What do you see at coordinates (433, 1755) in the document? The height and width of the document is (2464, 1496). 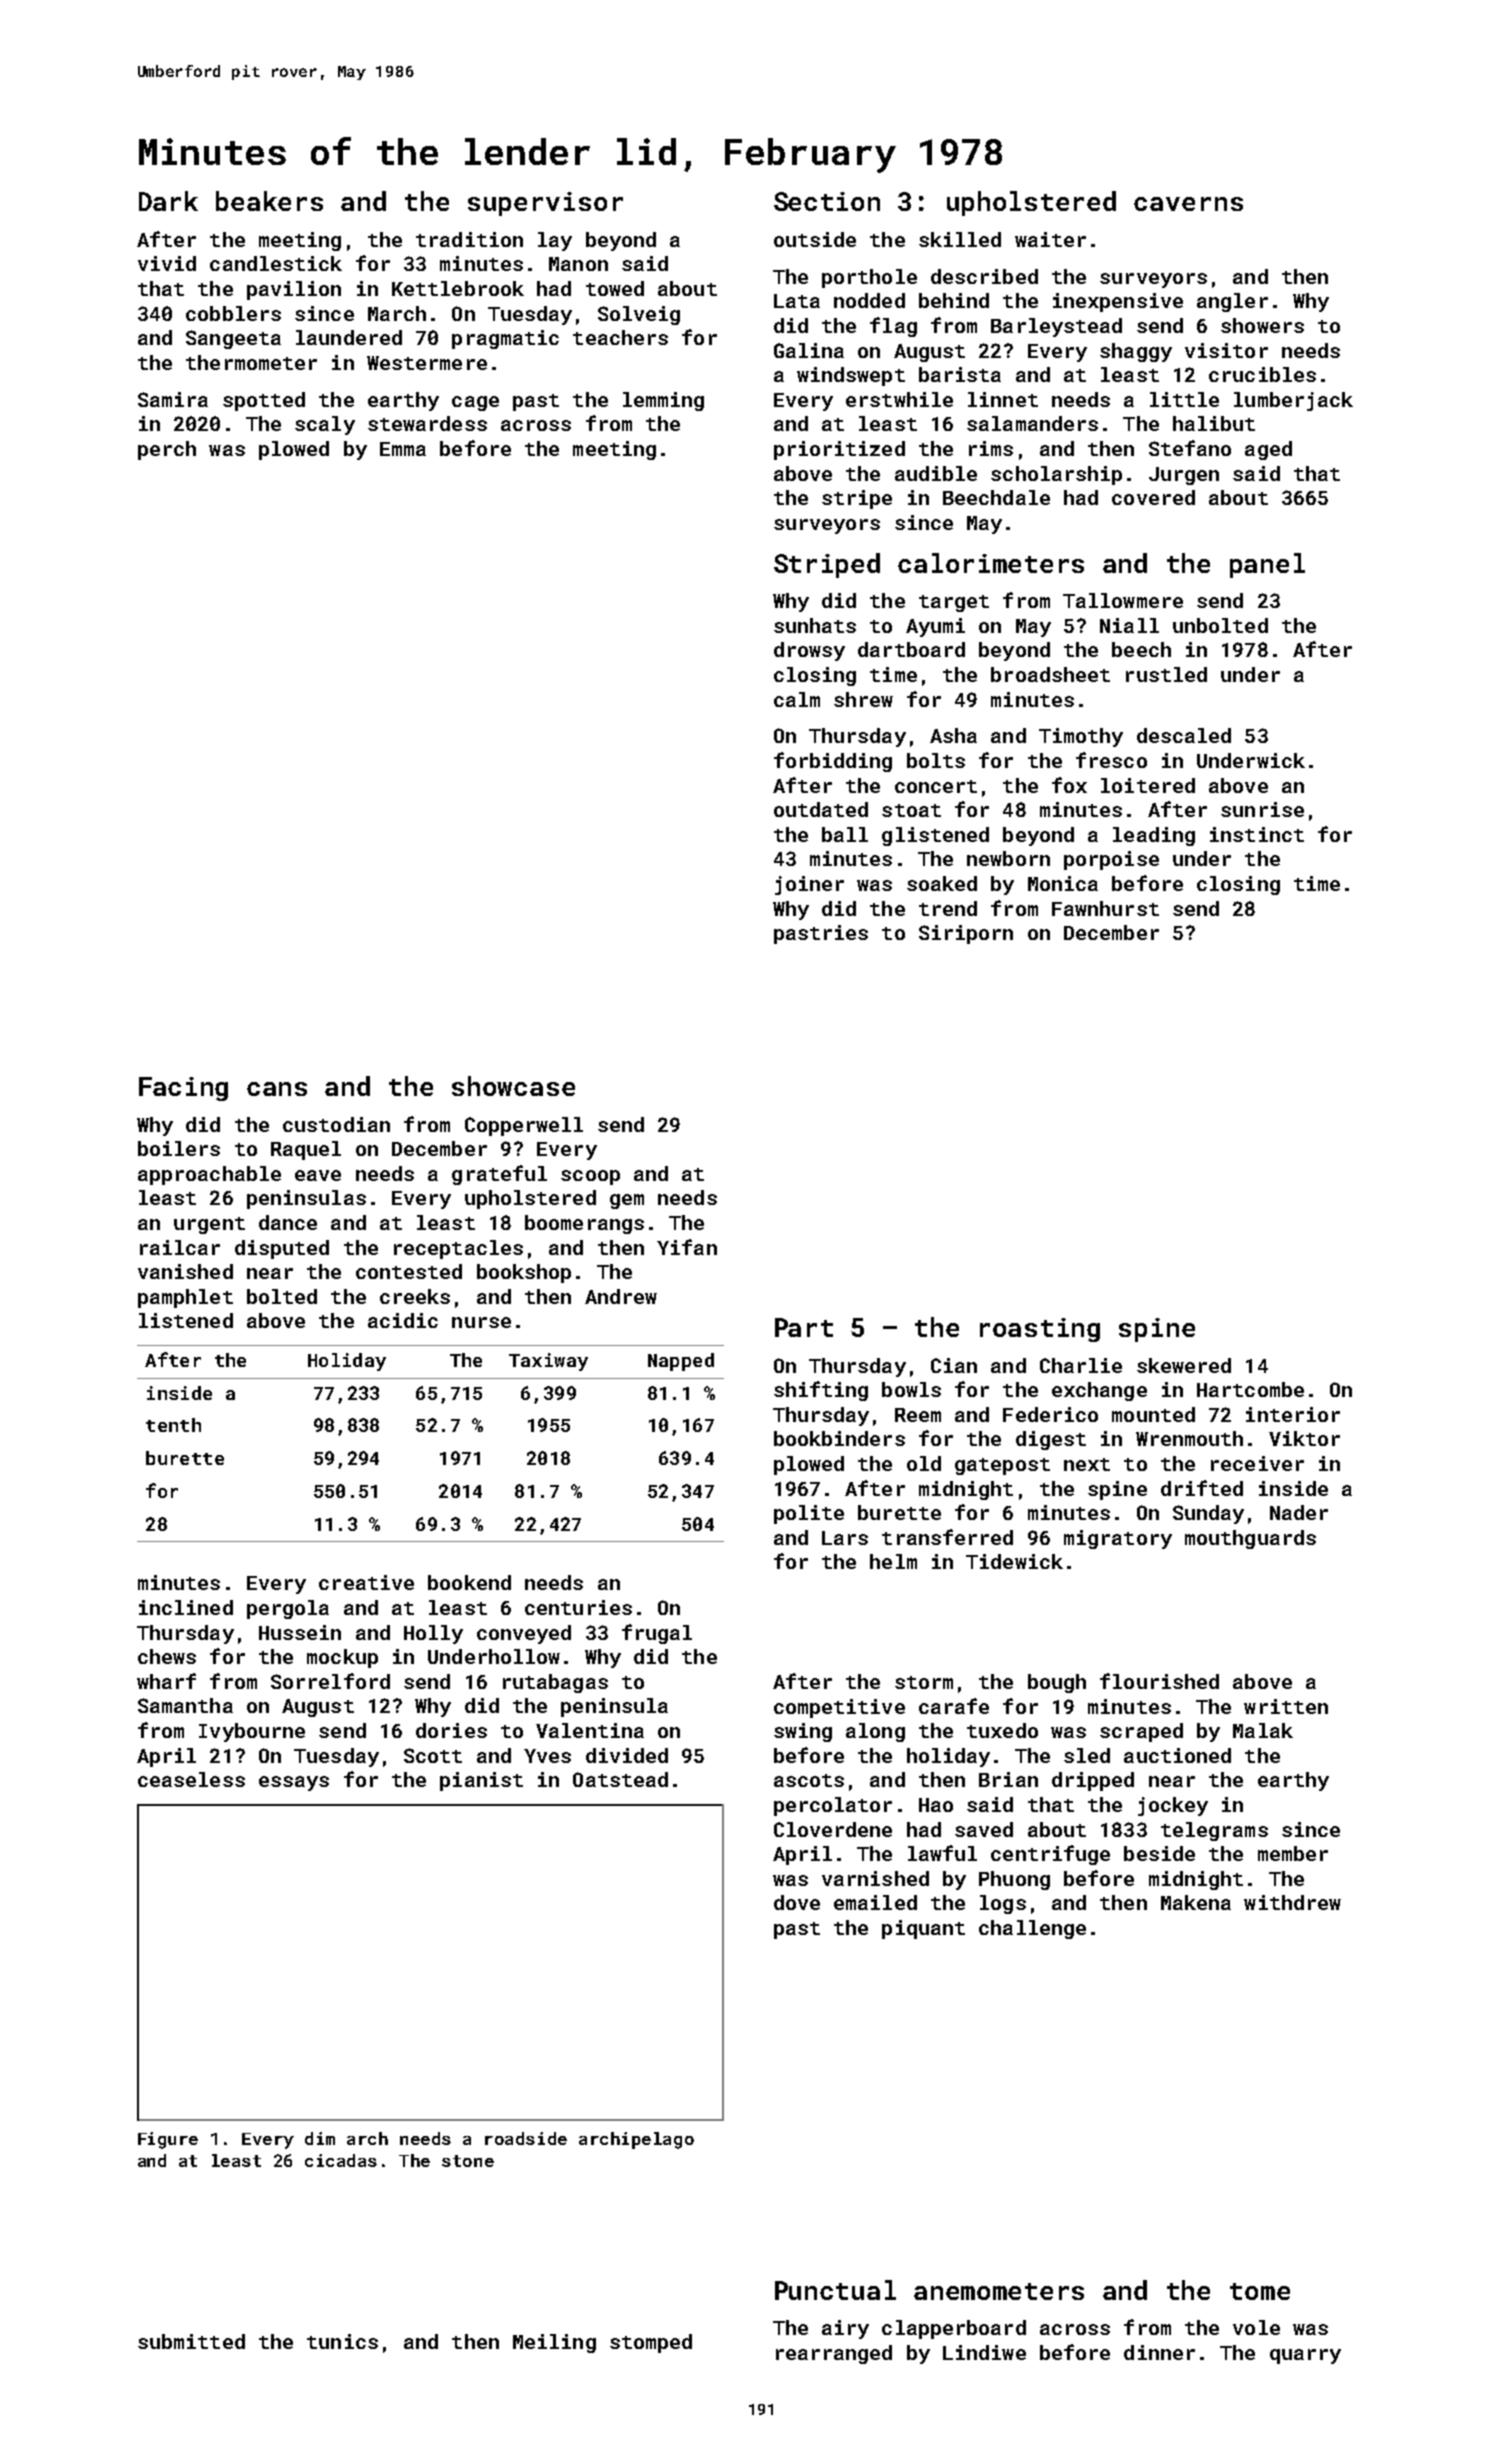 I see `Scott` at bounding box center [433, 1755].
